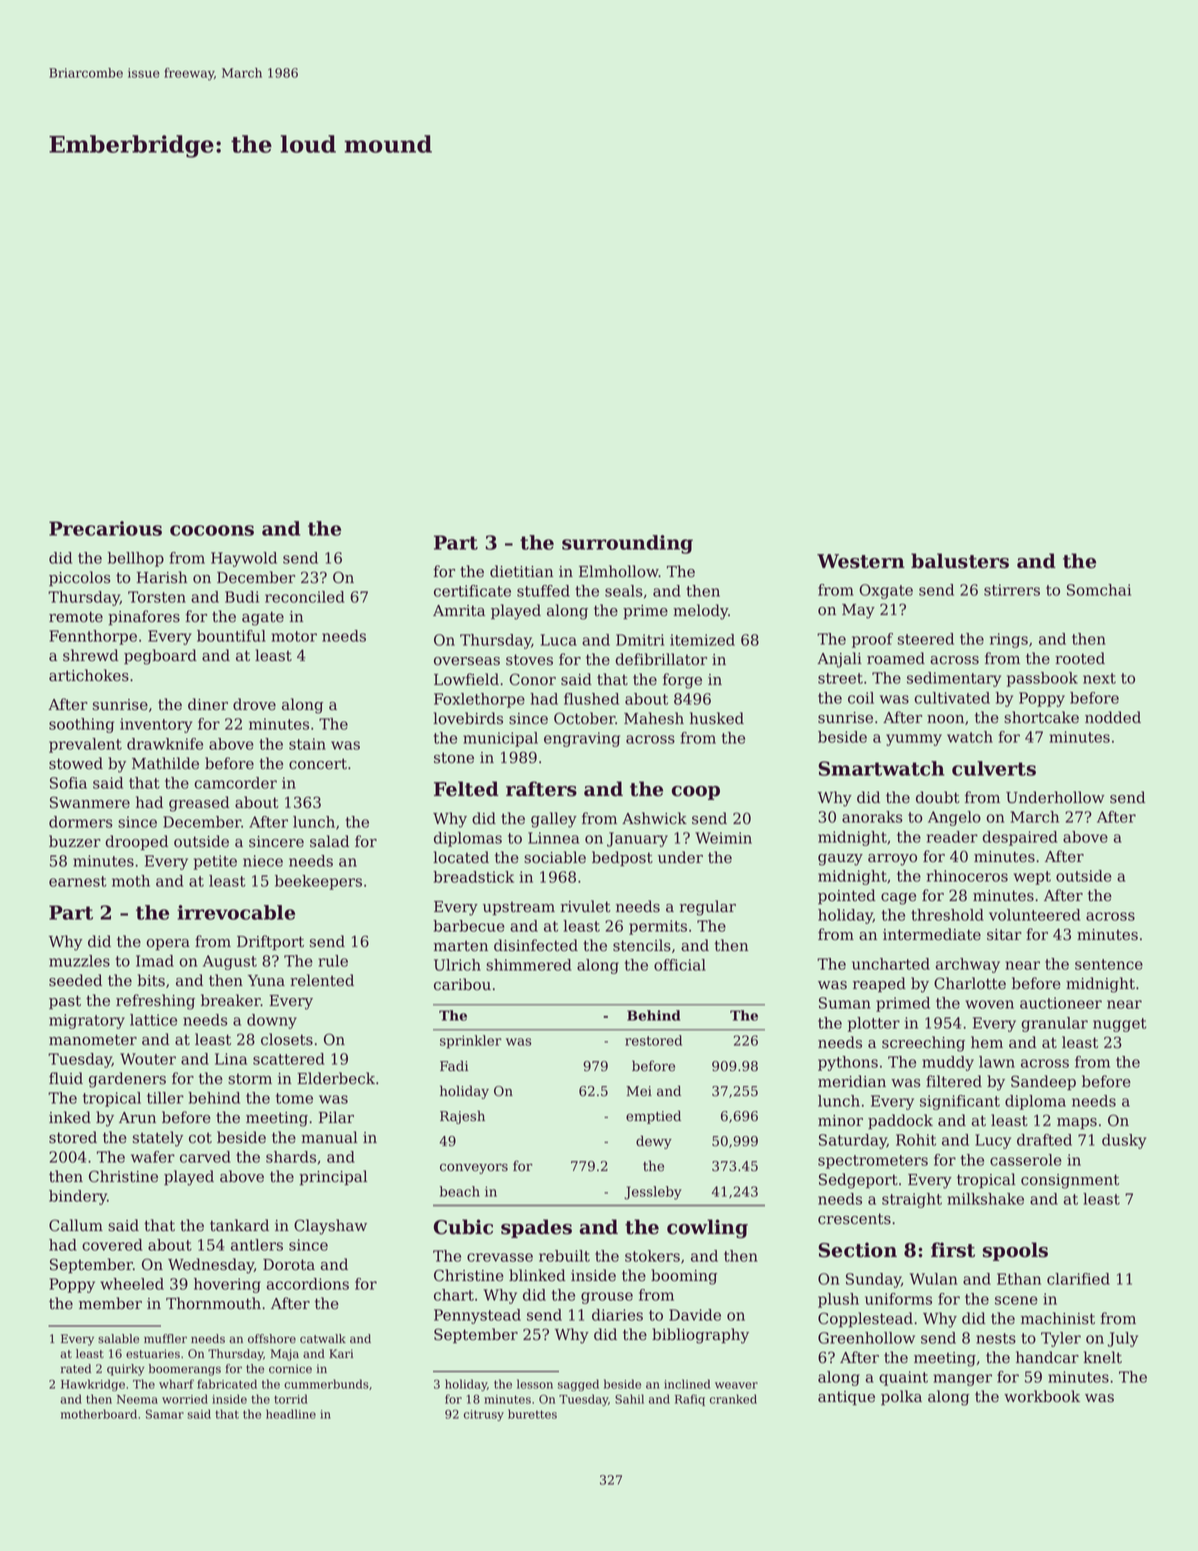  Describe the element at coordinates (629, 1399) in the screenshot. I see `Sahil` at that location.
